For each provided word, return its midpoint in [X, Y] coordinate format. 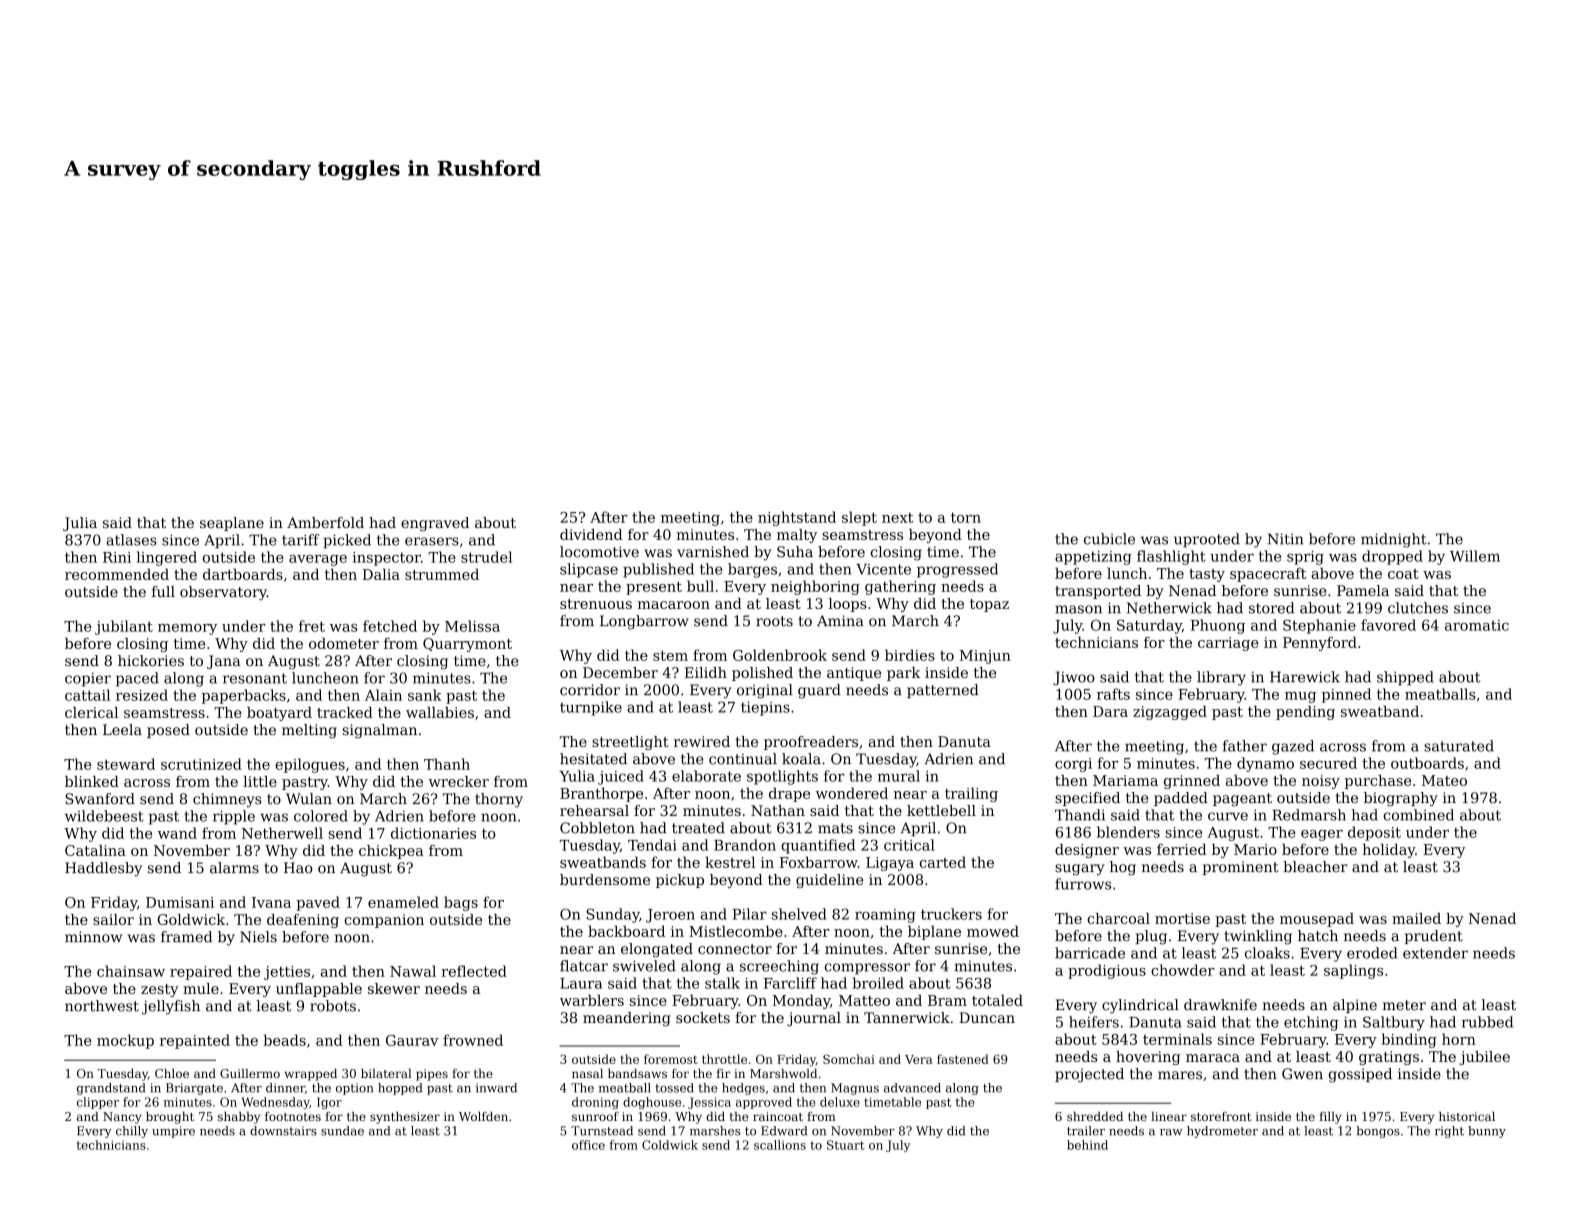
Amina [840, 621]
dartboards [243, 574]
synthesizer [405, 1118]
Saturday [1149, 626]
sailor [113, 919]
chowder [1183, 970]
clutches [1418, 608]
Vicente [883, 569]
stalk [722, 983]
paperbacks [244, 696]
